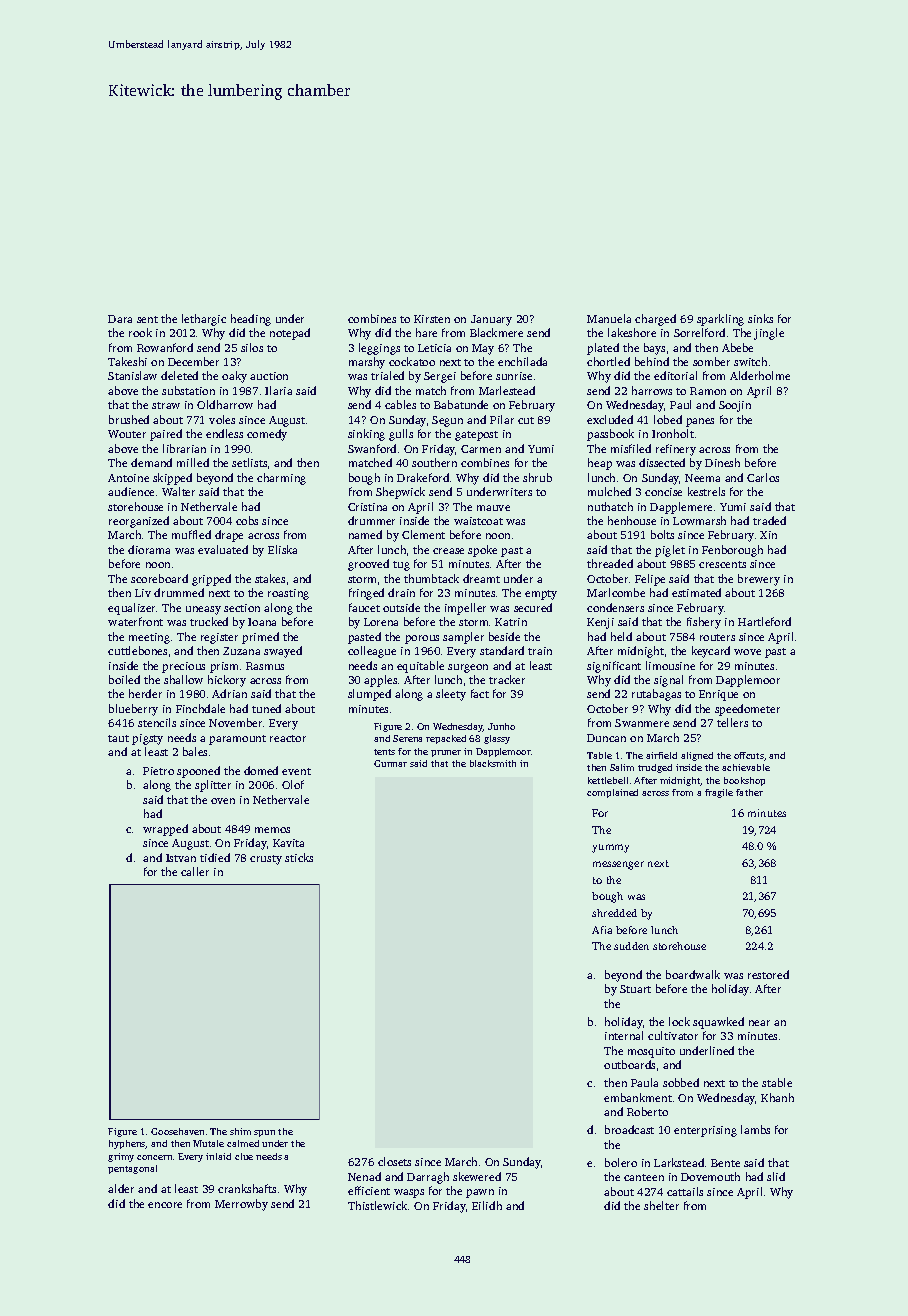 The width and height of the screenshot is (908, 1316). I want to click on Olof, so click(293, 784).
